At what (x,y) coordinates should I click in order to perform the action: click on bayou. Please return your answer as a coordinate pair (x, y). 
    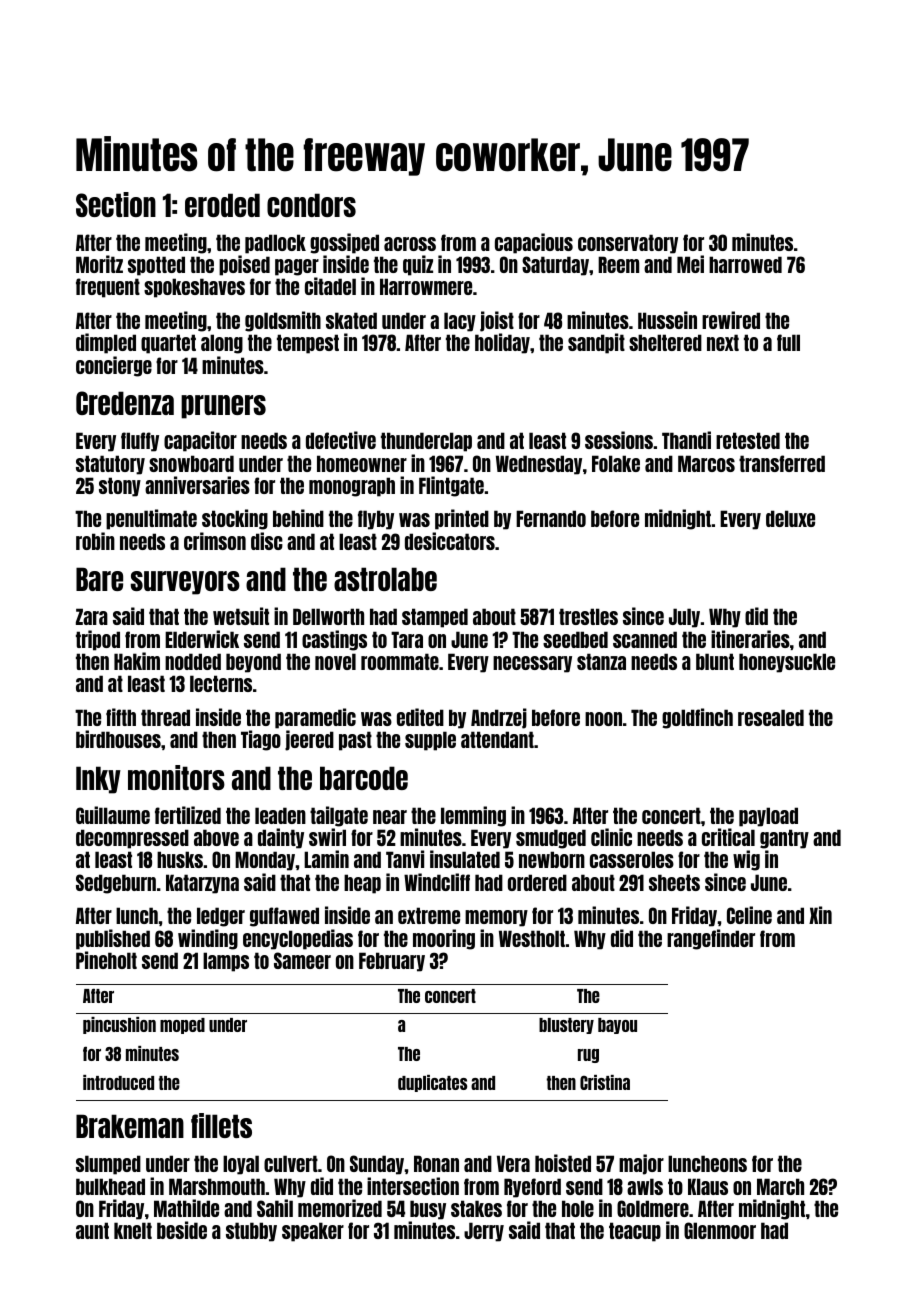
    Looking at the image, I should click on (617, 1026).
